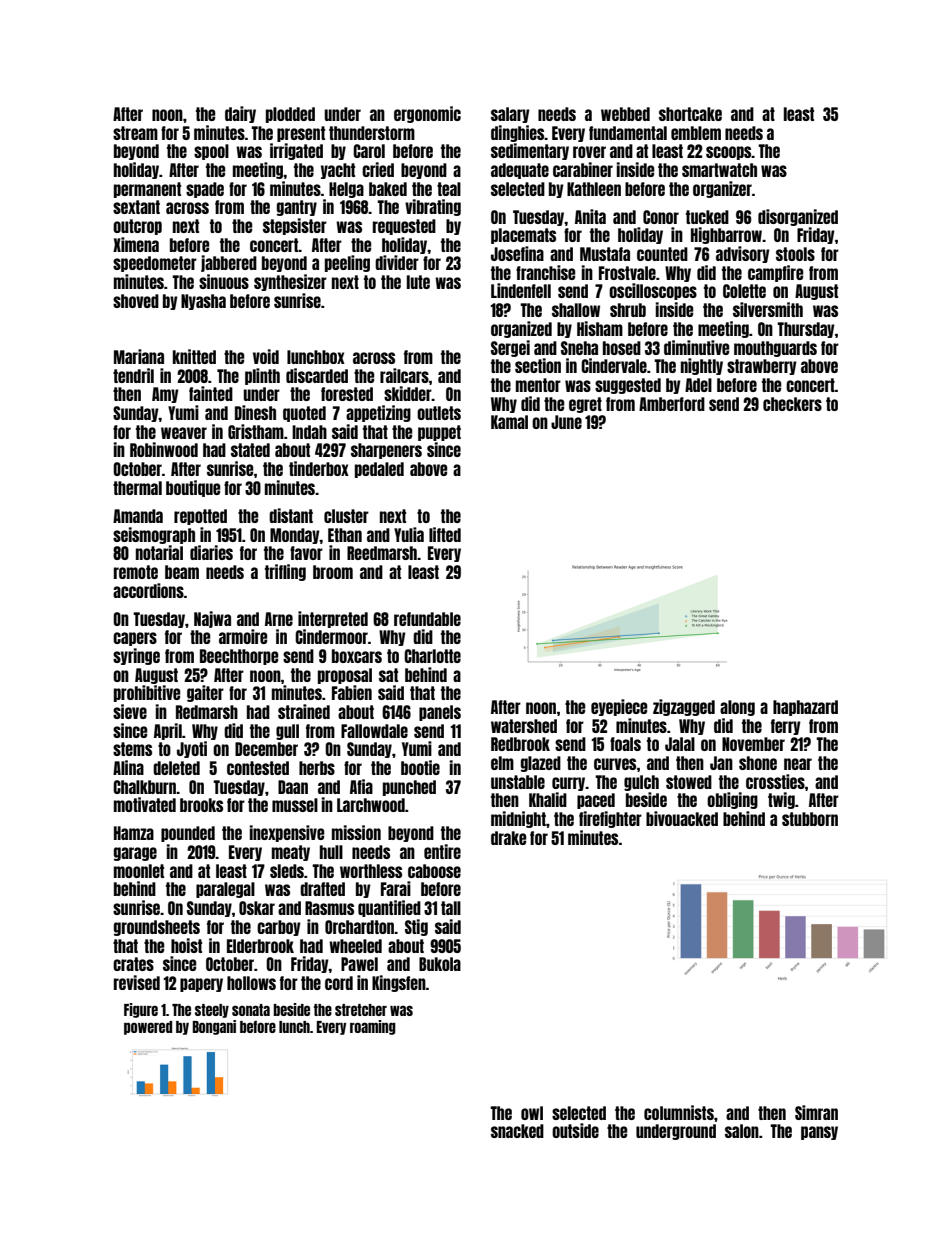 Image resolution: width=952 pixels, height=1233 pixels. I want to click on panels, so click(440, 713).
